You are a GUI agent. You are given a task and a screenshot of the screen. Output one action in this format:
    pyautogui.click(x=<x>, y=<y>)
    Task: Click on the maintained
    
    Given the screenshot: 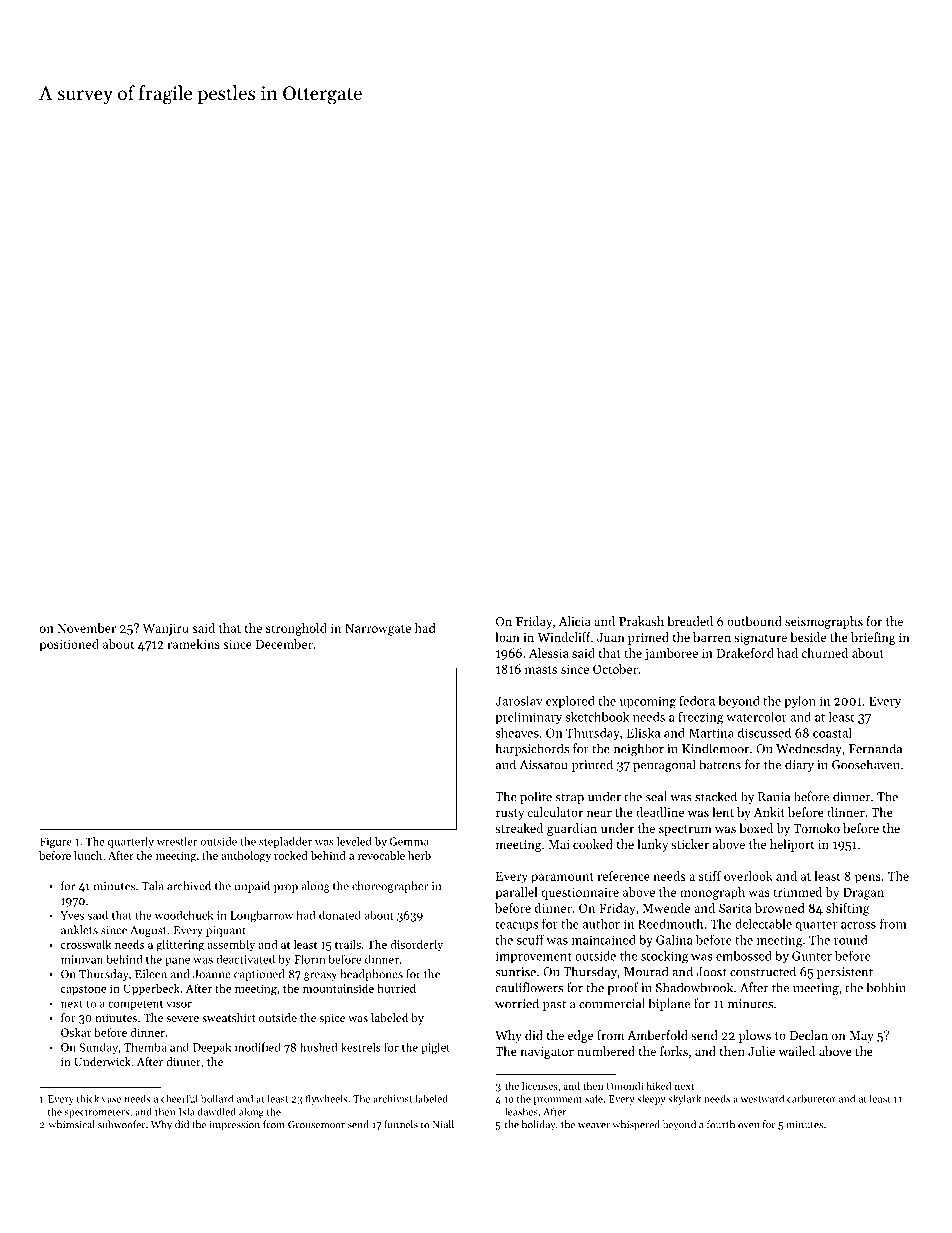 What is the action you would take?
    pyautogui.click(x=604, y=940)
